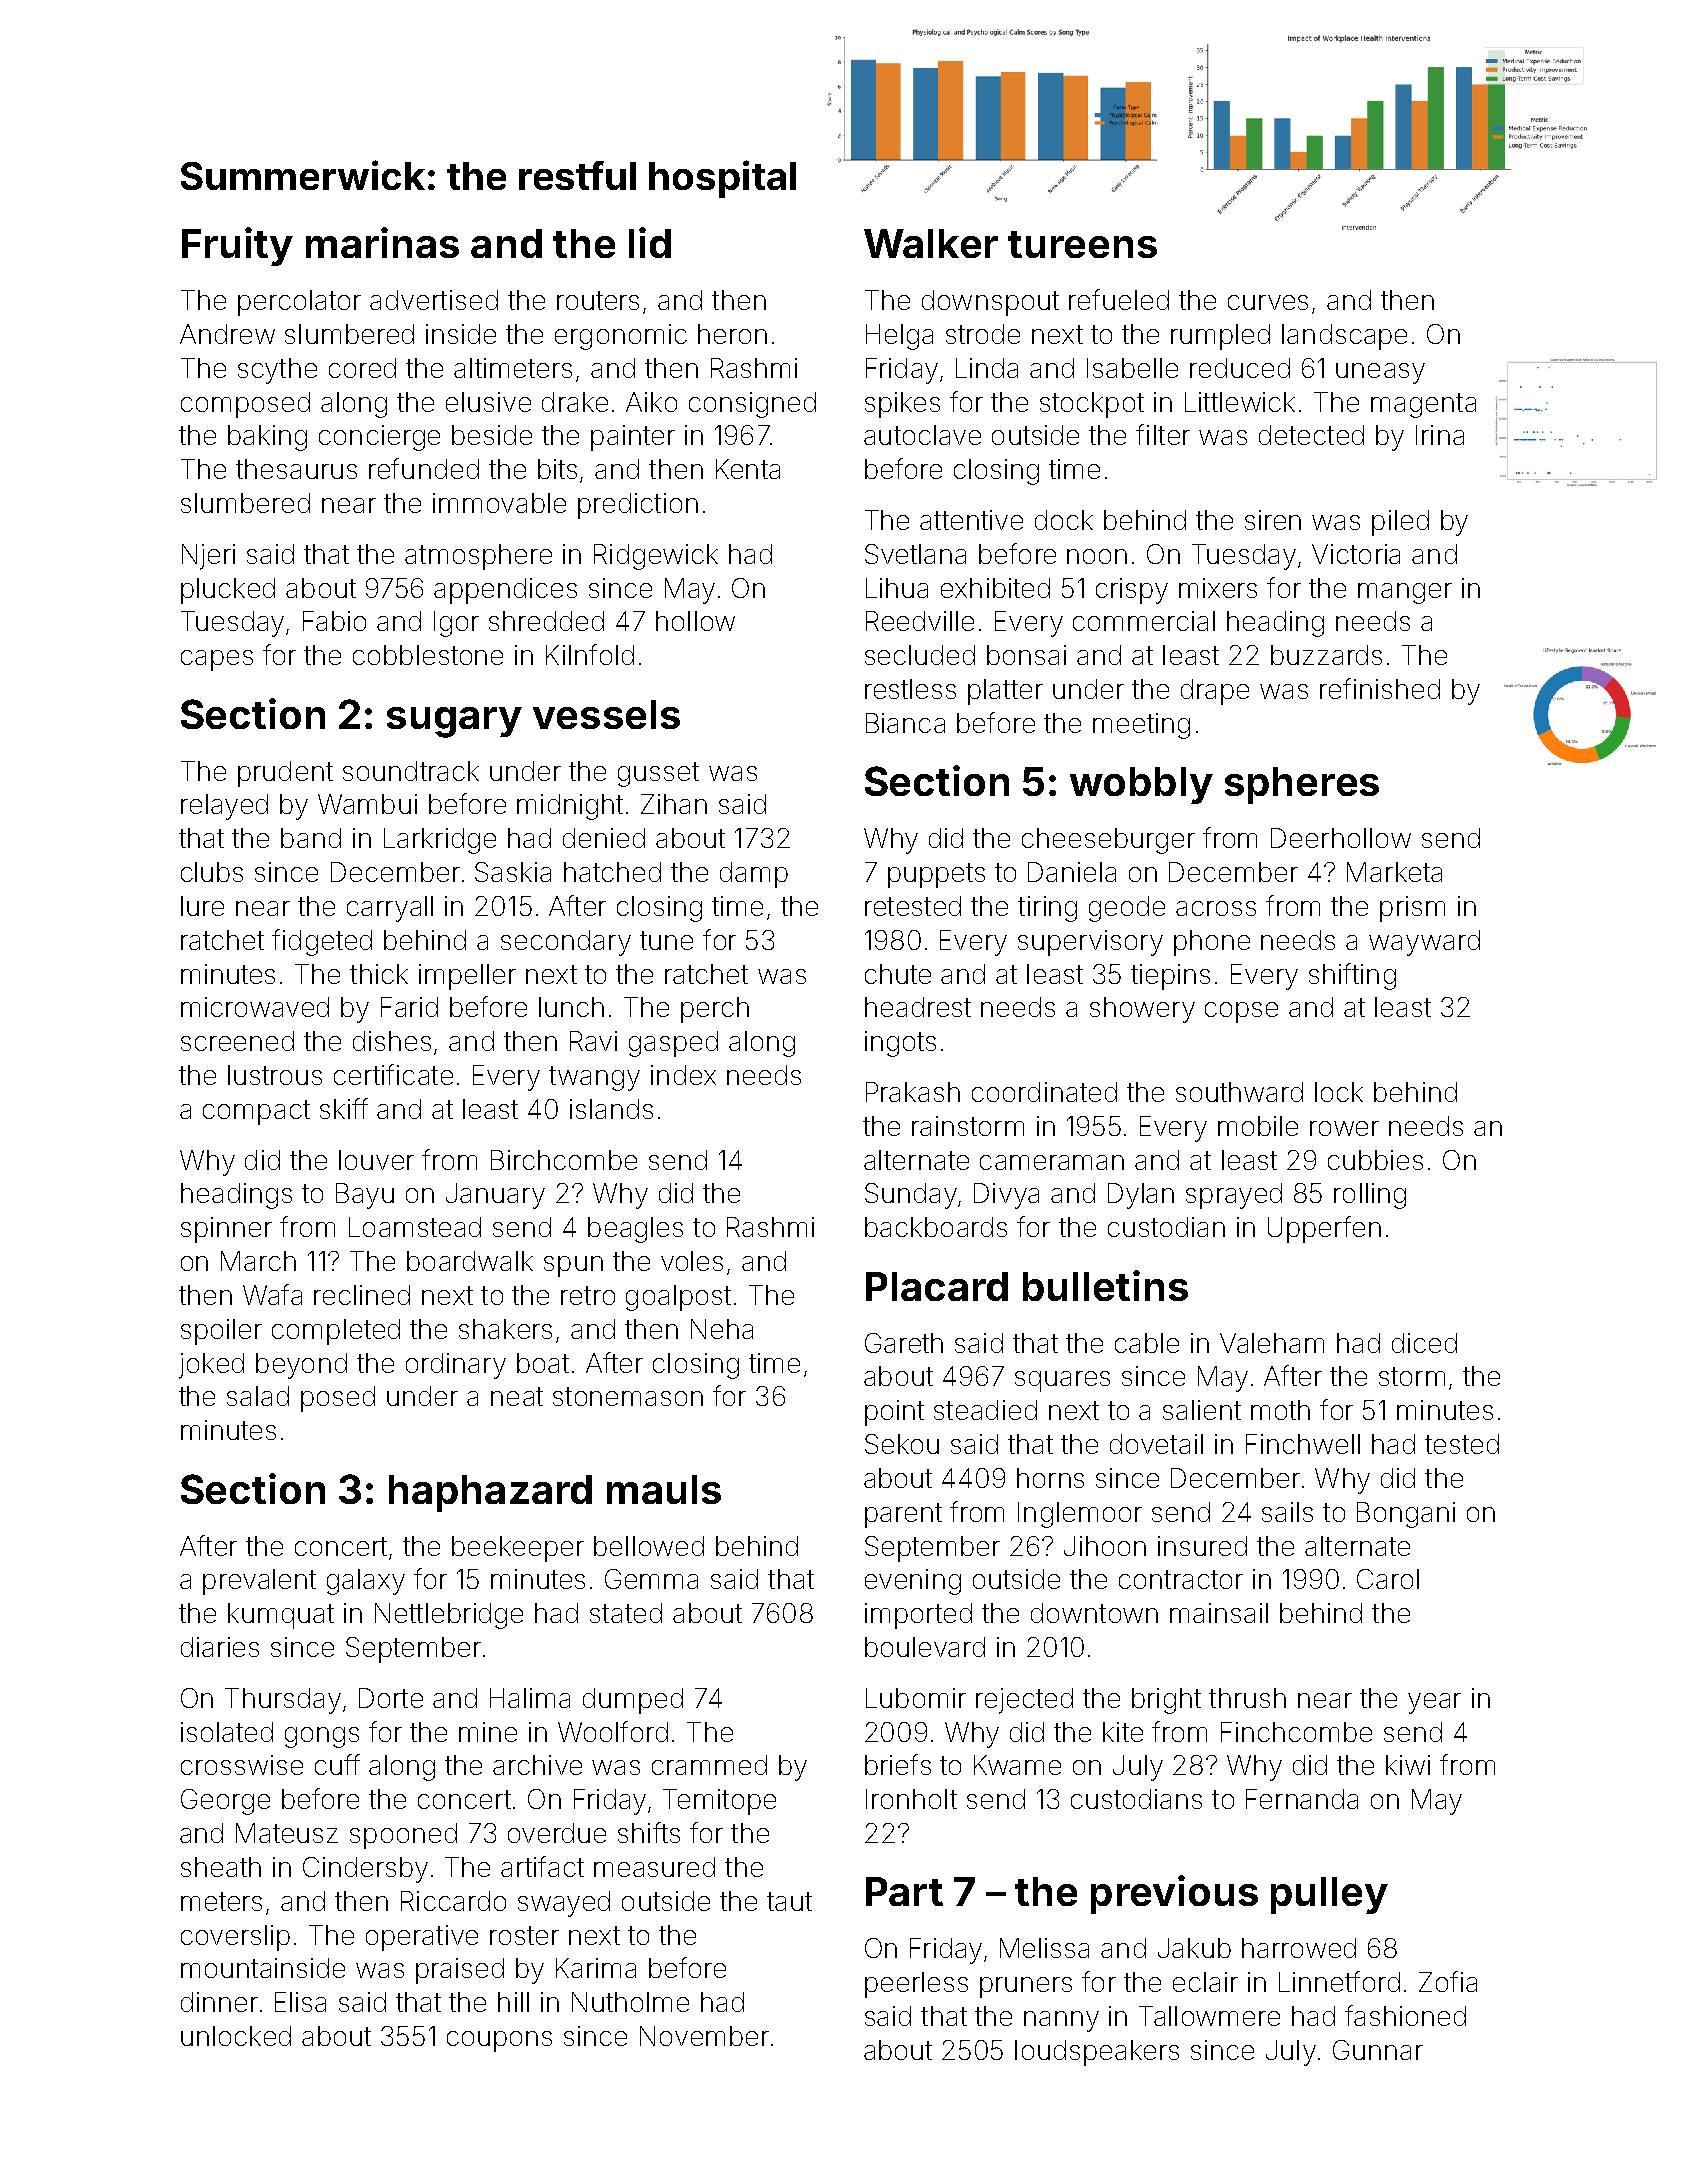 This screenshot has height=2178, width=1683. What do you see at coordinates (650, 242) in the screenshot?
I see `lid` at bounding box center [650, 242].
